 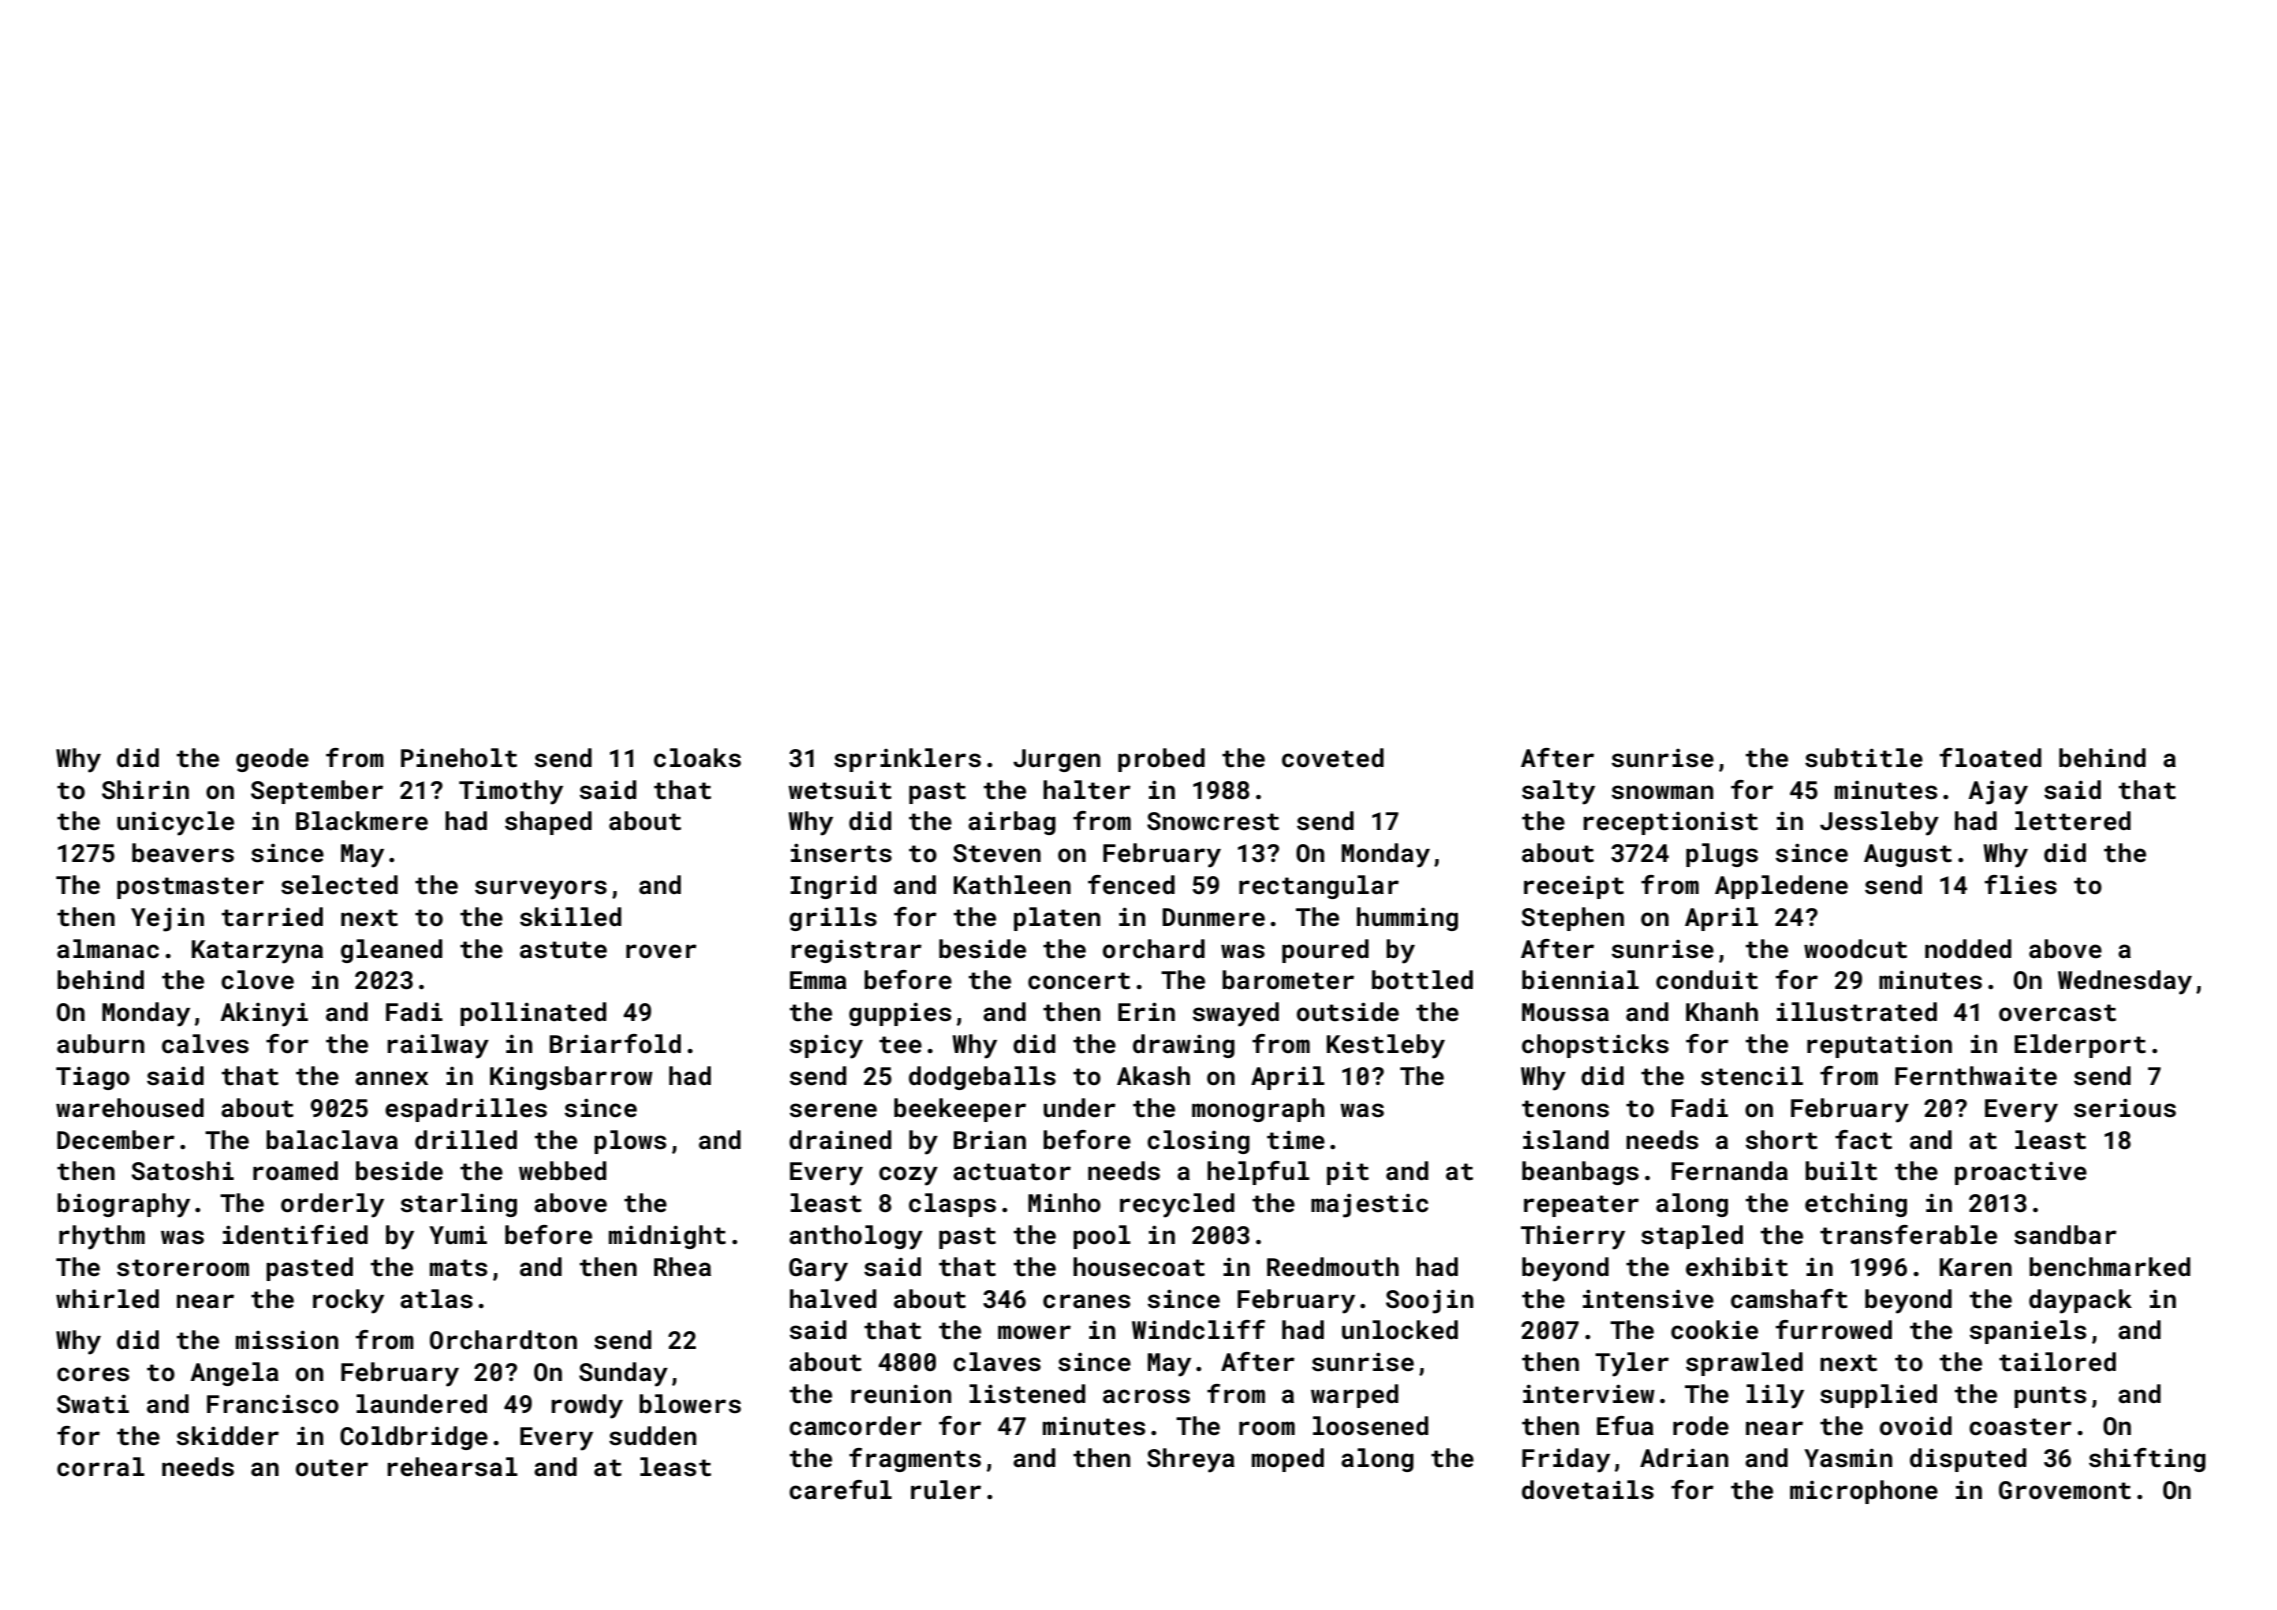 I want to click on subtitle, so click(x=1864, y=758).
